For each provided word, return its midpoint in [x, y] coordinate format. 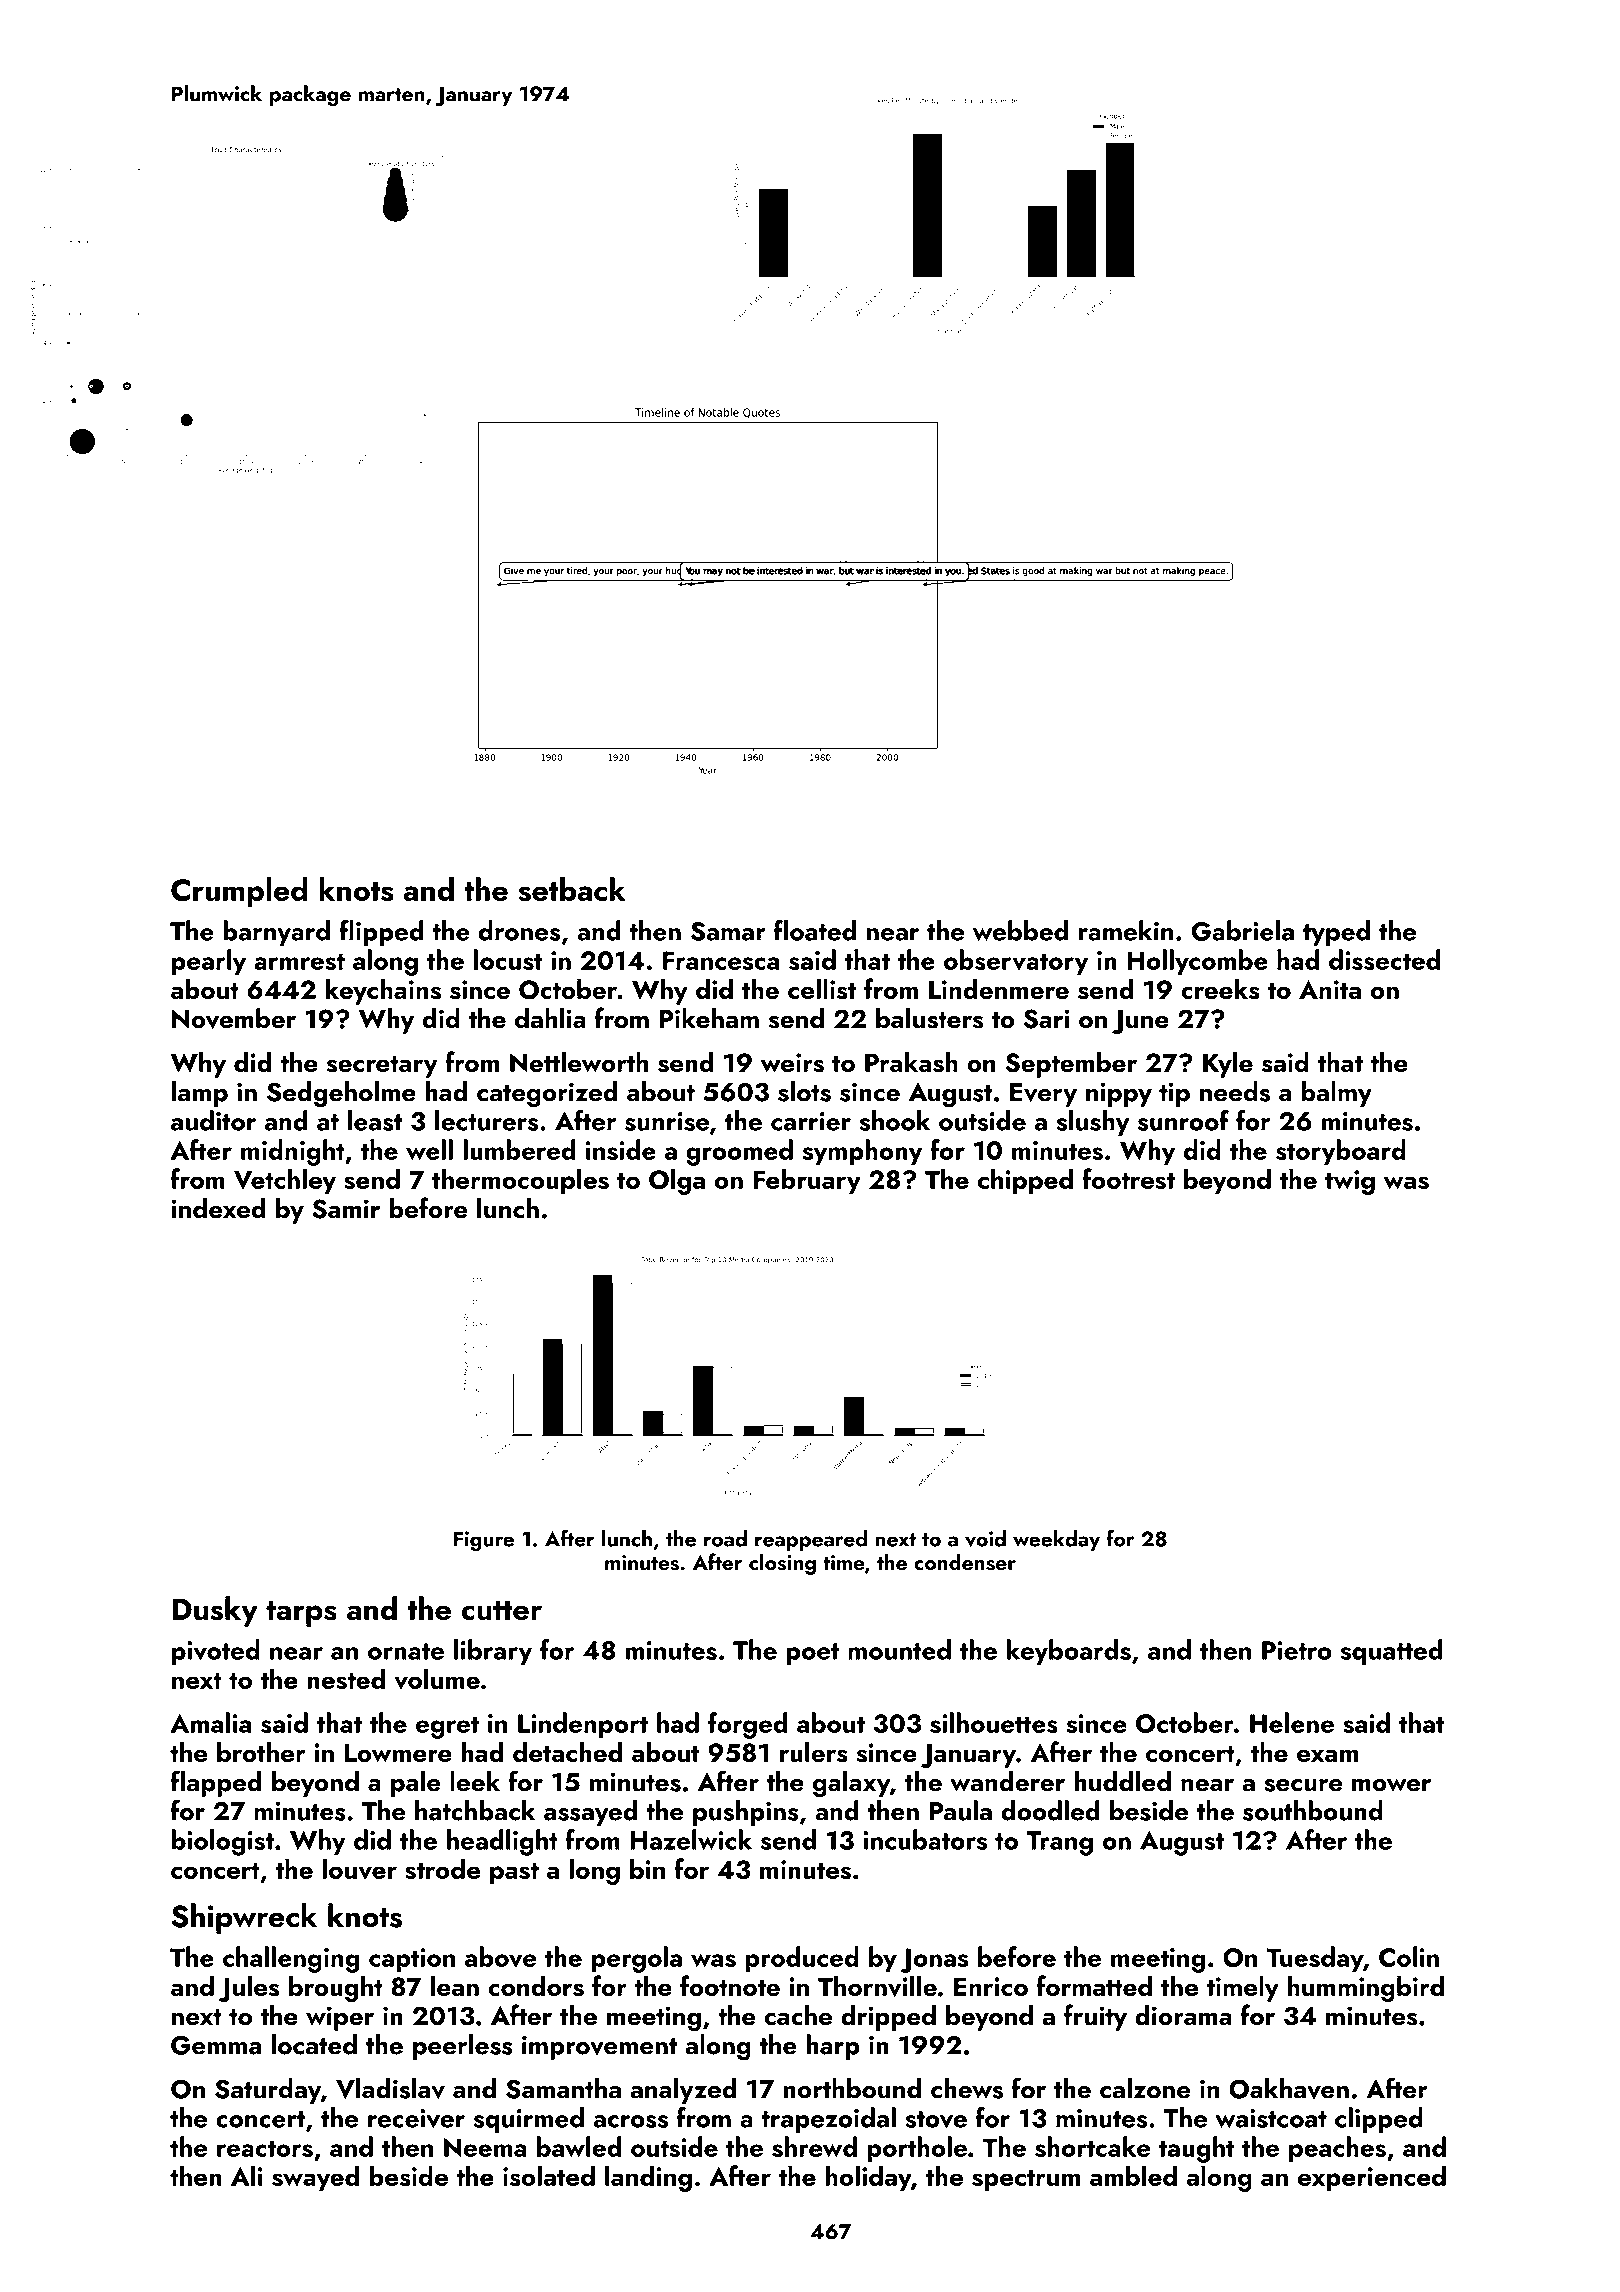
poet [813, 1654]
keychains [383, 991]
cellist [822, 989]
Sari [1047, 1019]
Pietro [1297, 1650]
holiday [868, 2178]
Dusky [215, 1611]
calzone [1145, 2088]
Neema [485, 2147]
